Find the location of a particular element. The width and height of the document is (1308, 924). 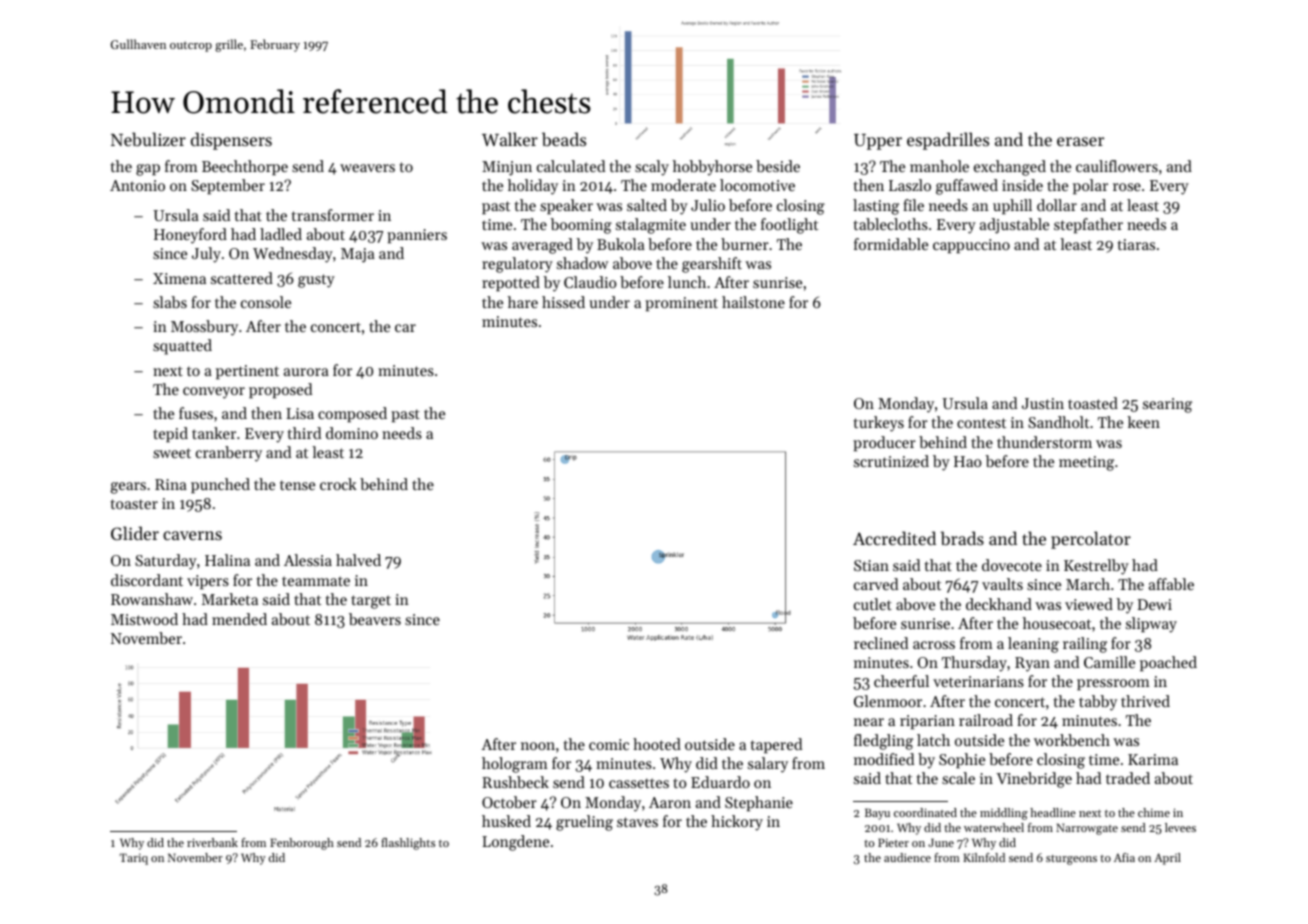

Tariq is located at coordinates (134, 859).
